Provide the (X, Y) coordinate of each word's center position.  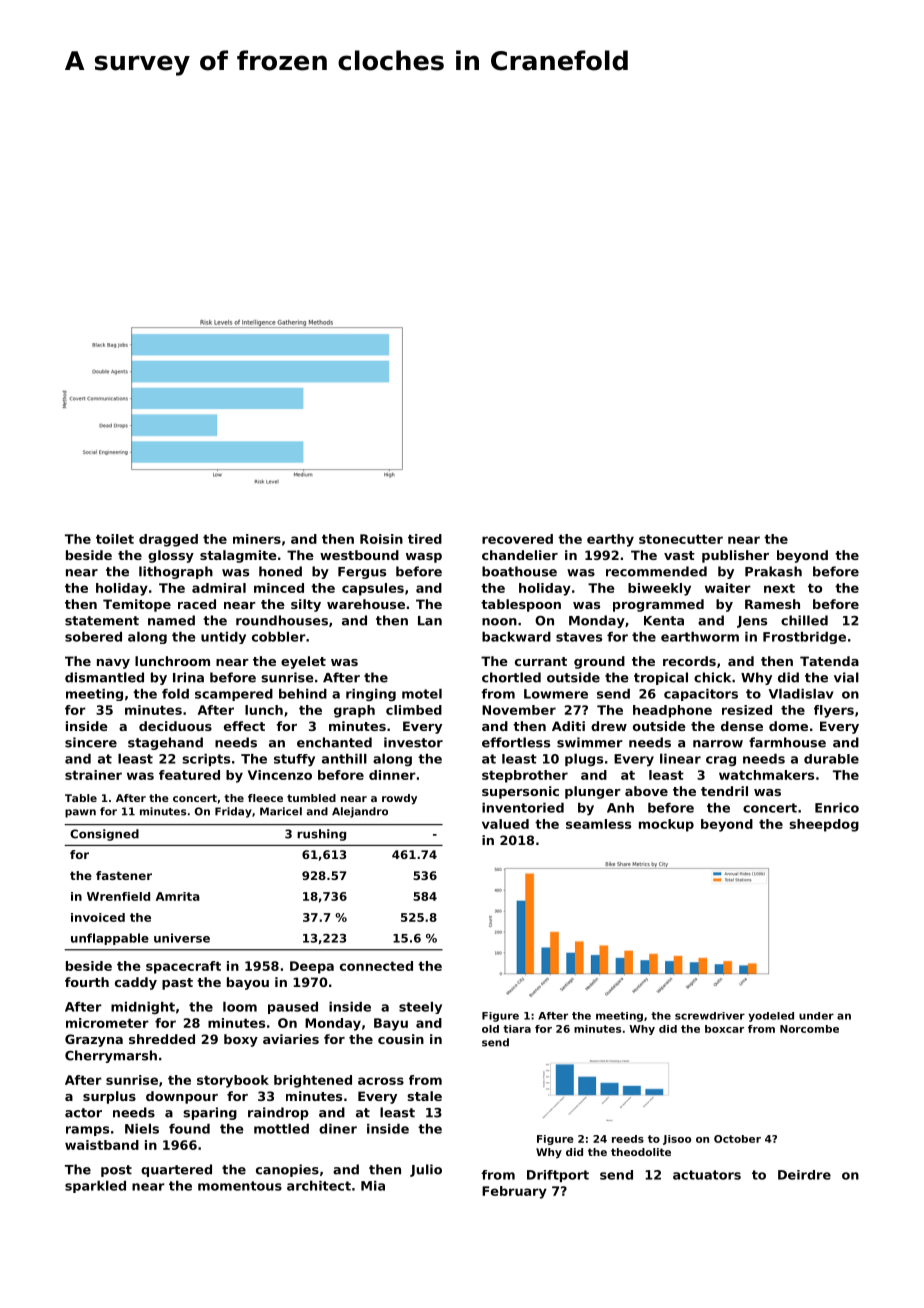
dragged (168, 540)
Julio (426, 1170)
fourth (87, 982)
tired (425, 539)
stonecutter (681, 539)
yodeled (771, 1017)
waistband (102, 1145)
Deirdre (804, 1175)
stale (424, 1096)
